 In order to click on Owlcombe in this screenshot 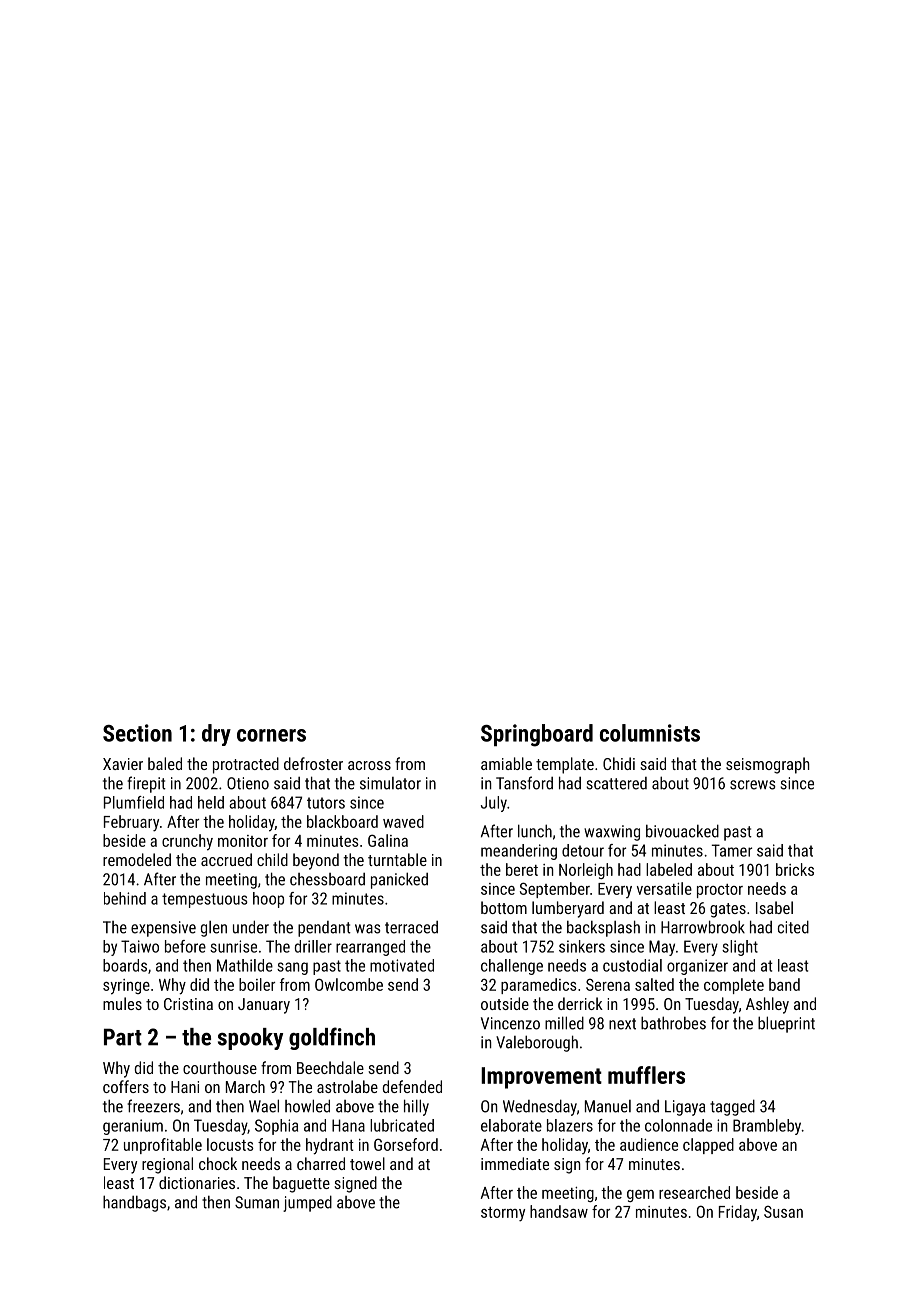, I will do `click(349, 984)`.
